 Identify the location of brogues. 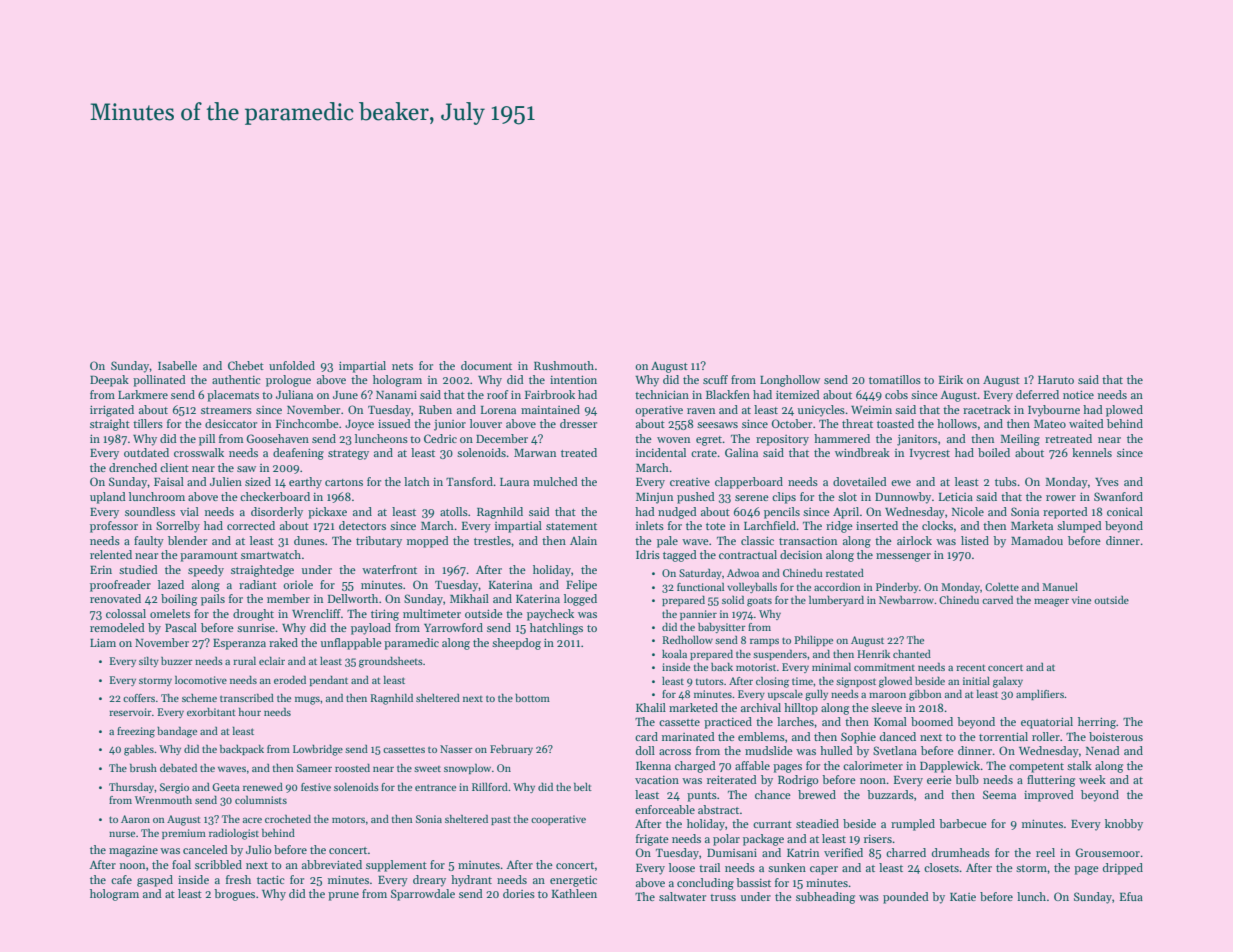
(234, 895).
